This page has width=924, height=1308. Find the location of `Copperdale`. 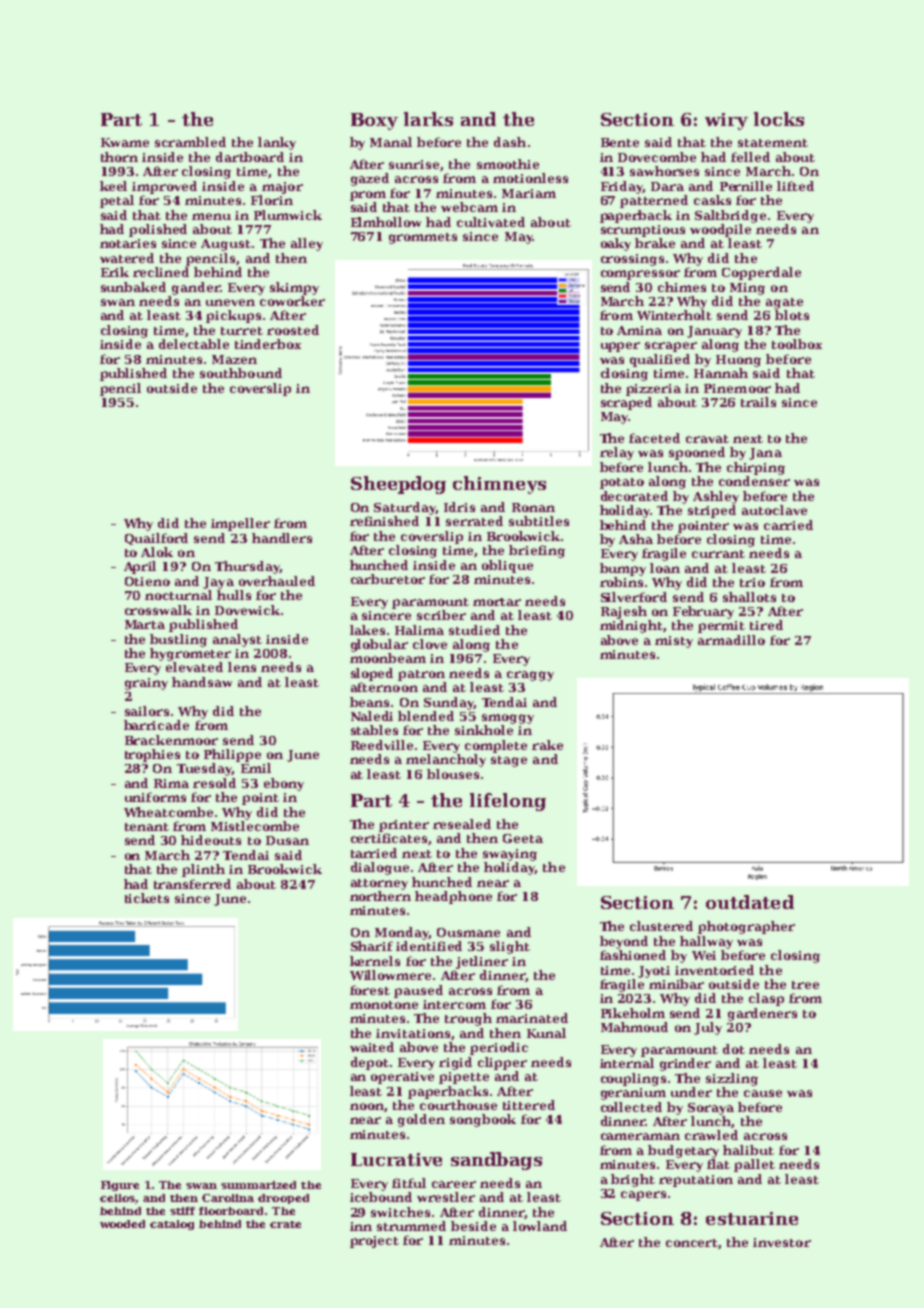

Copperdale is located at coordinates (761, 273).
